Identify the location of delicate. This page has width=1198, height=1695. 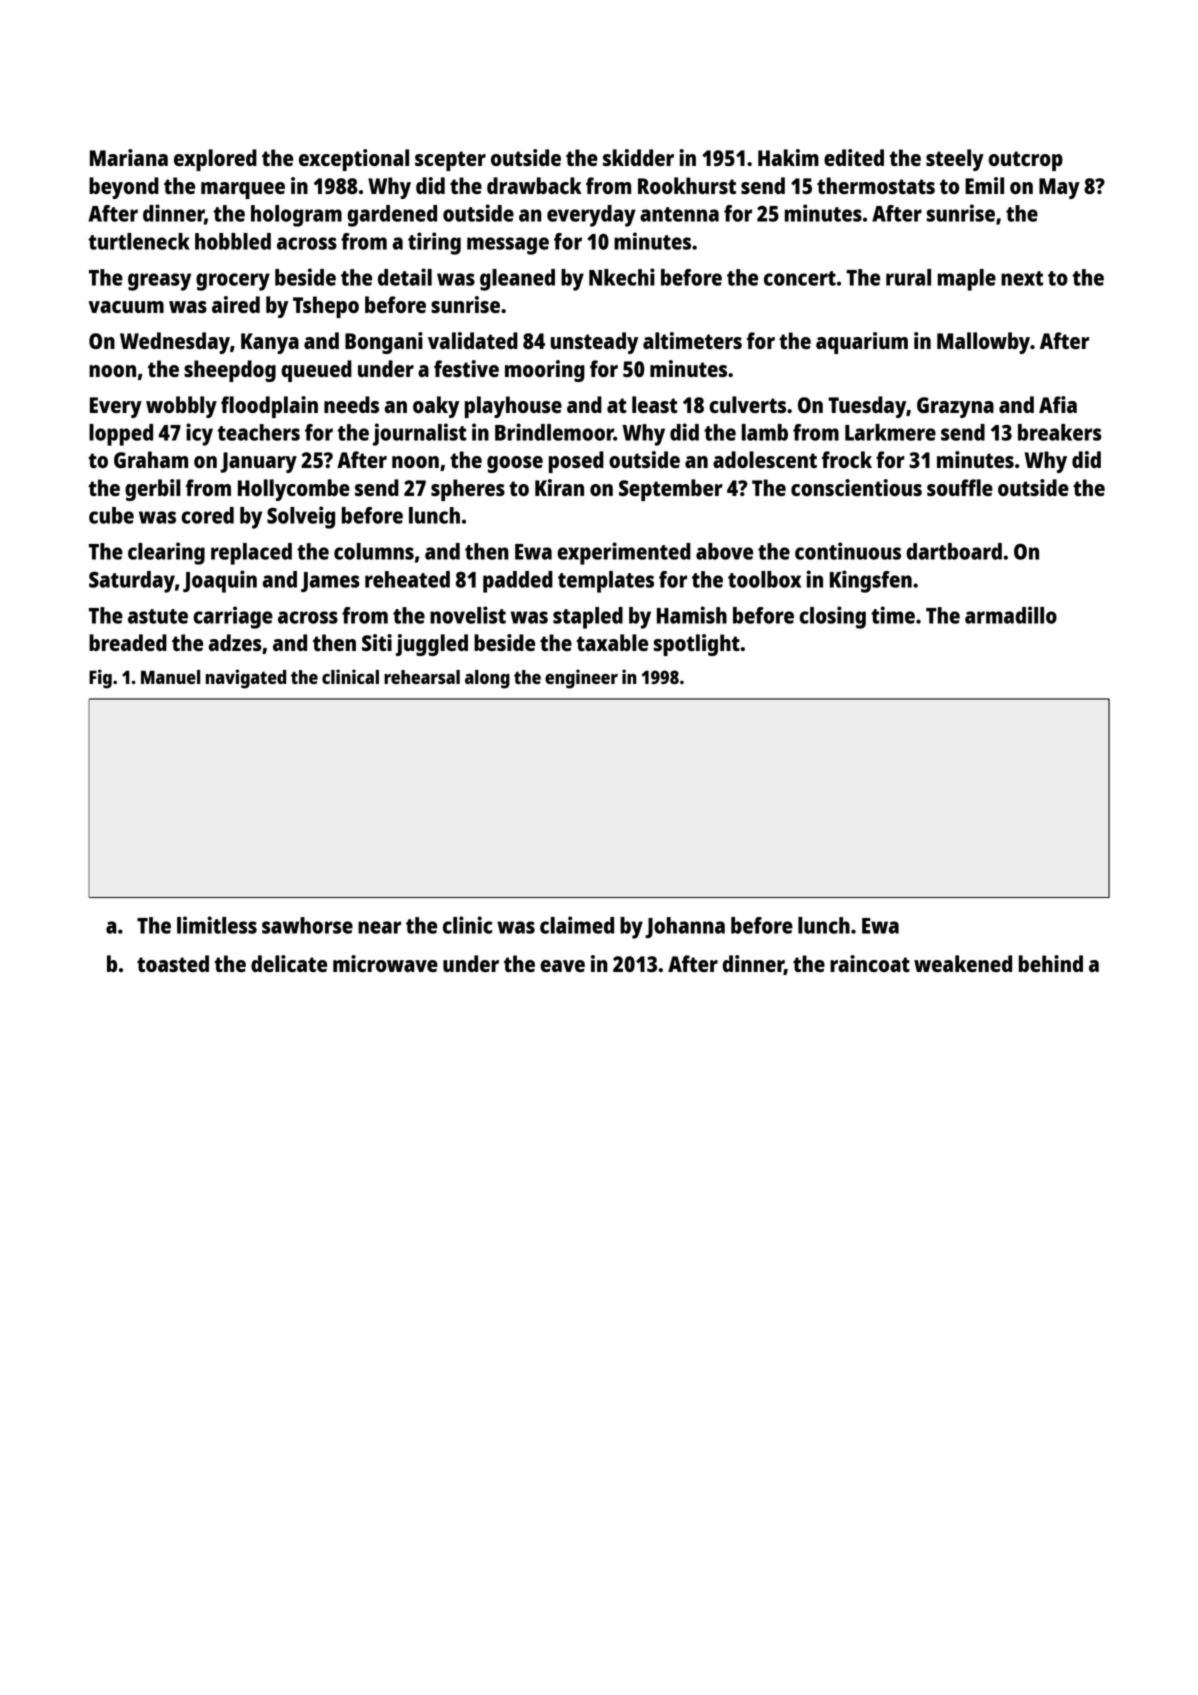
(289, 963).
